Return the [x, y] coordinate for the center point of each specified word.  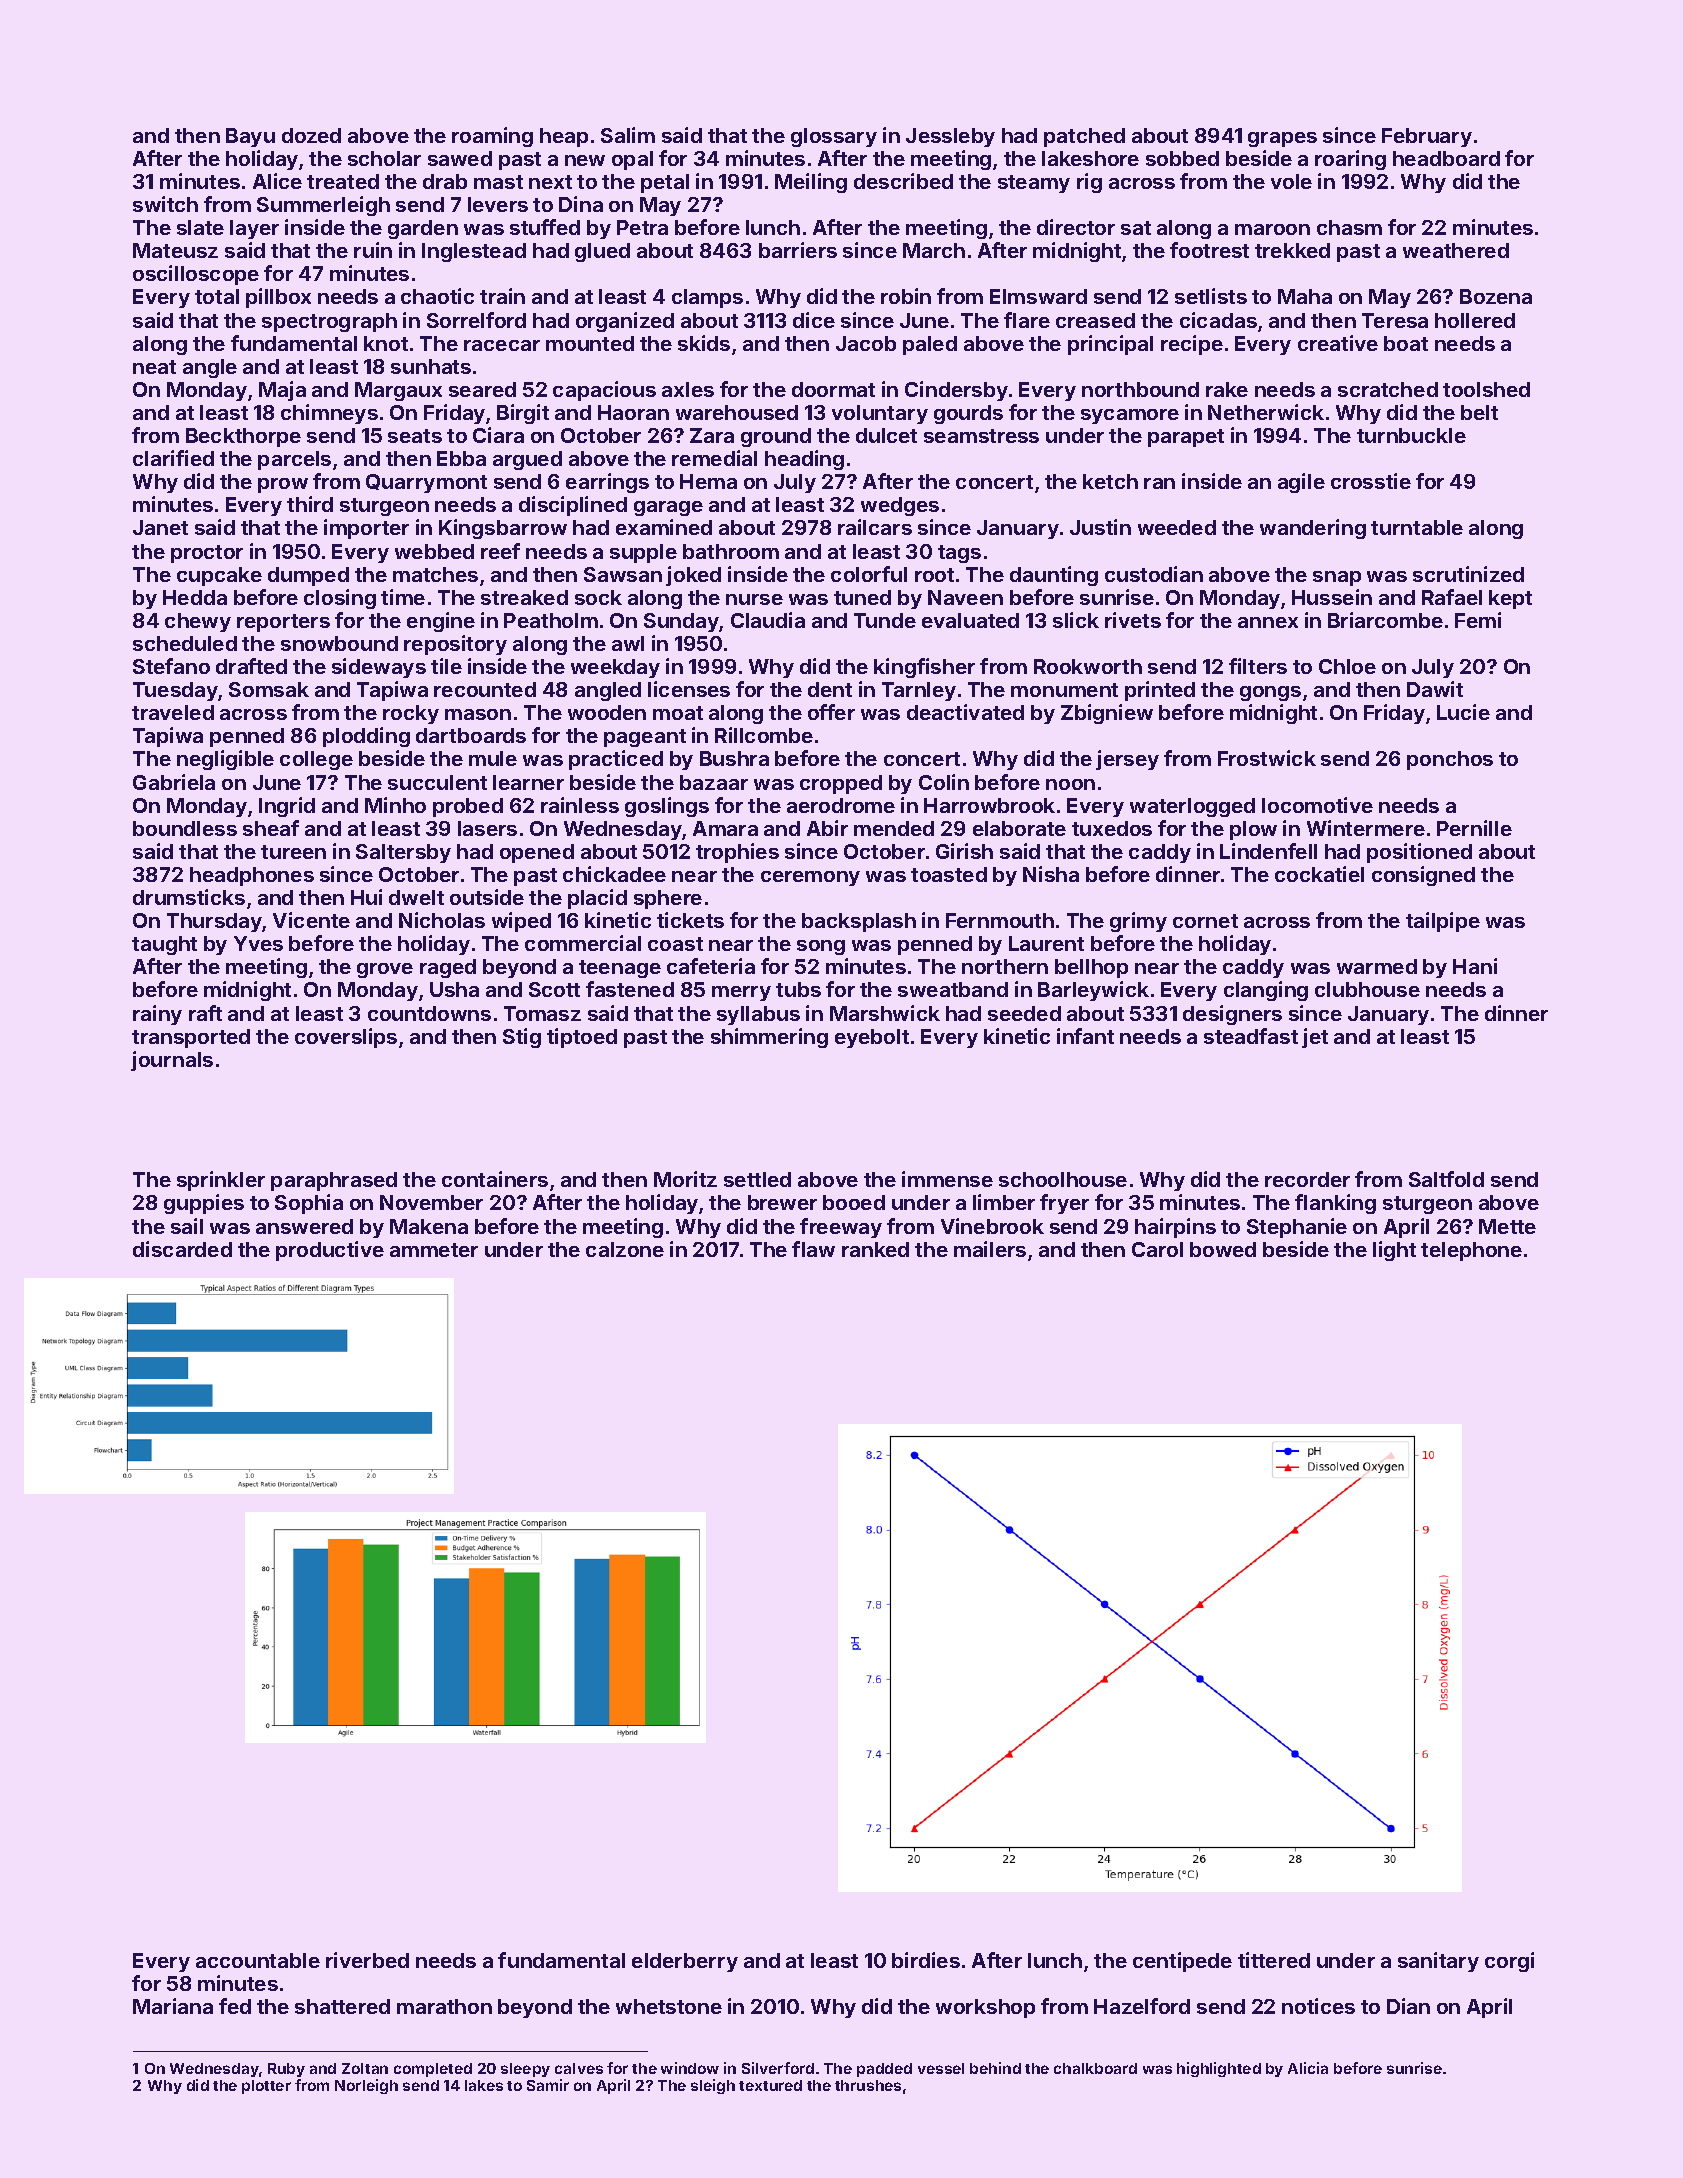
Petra [642, 227]
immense [947, 1179]
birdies [926, 1960]
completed [433, 2070]
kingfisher [924, 668]
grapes [1282, 139]
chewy [198, 622]
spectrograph [329, 322]
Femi [1478, 620]
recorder [1307, 1179]
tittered [1274, 1960]
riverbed [367, 1960]
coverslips [346, 1038]
